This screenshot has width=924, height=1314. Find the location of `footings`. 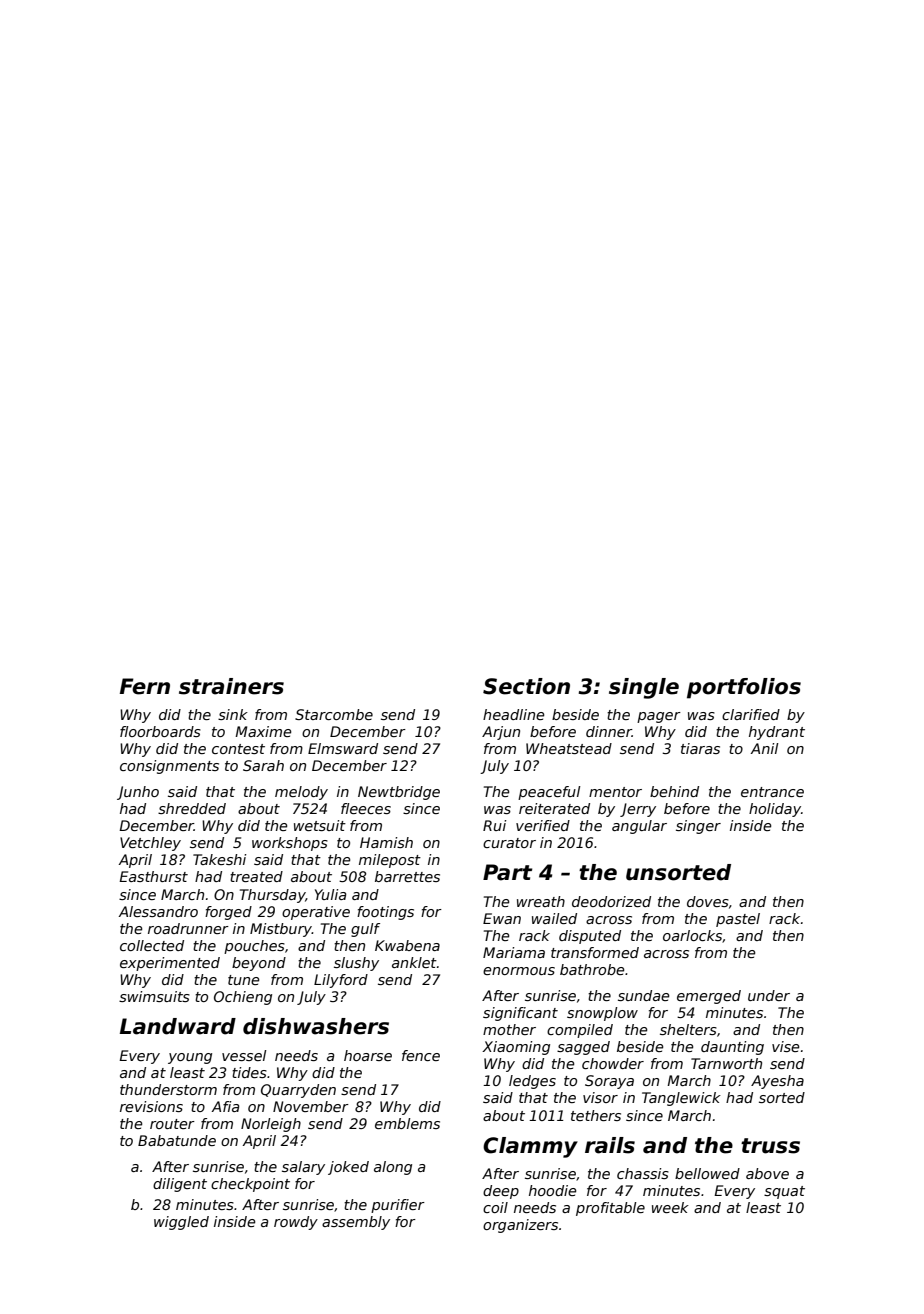

footings is located at coordinates (385, 913).
